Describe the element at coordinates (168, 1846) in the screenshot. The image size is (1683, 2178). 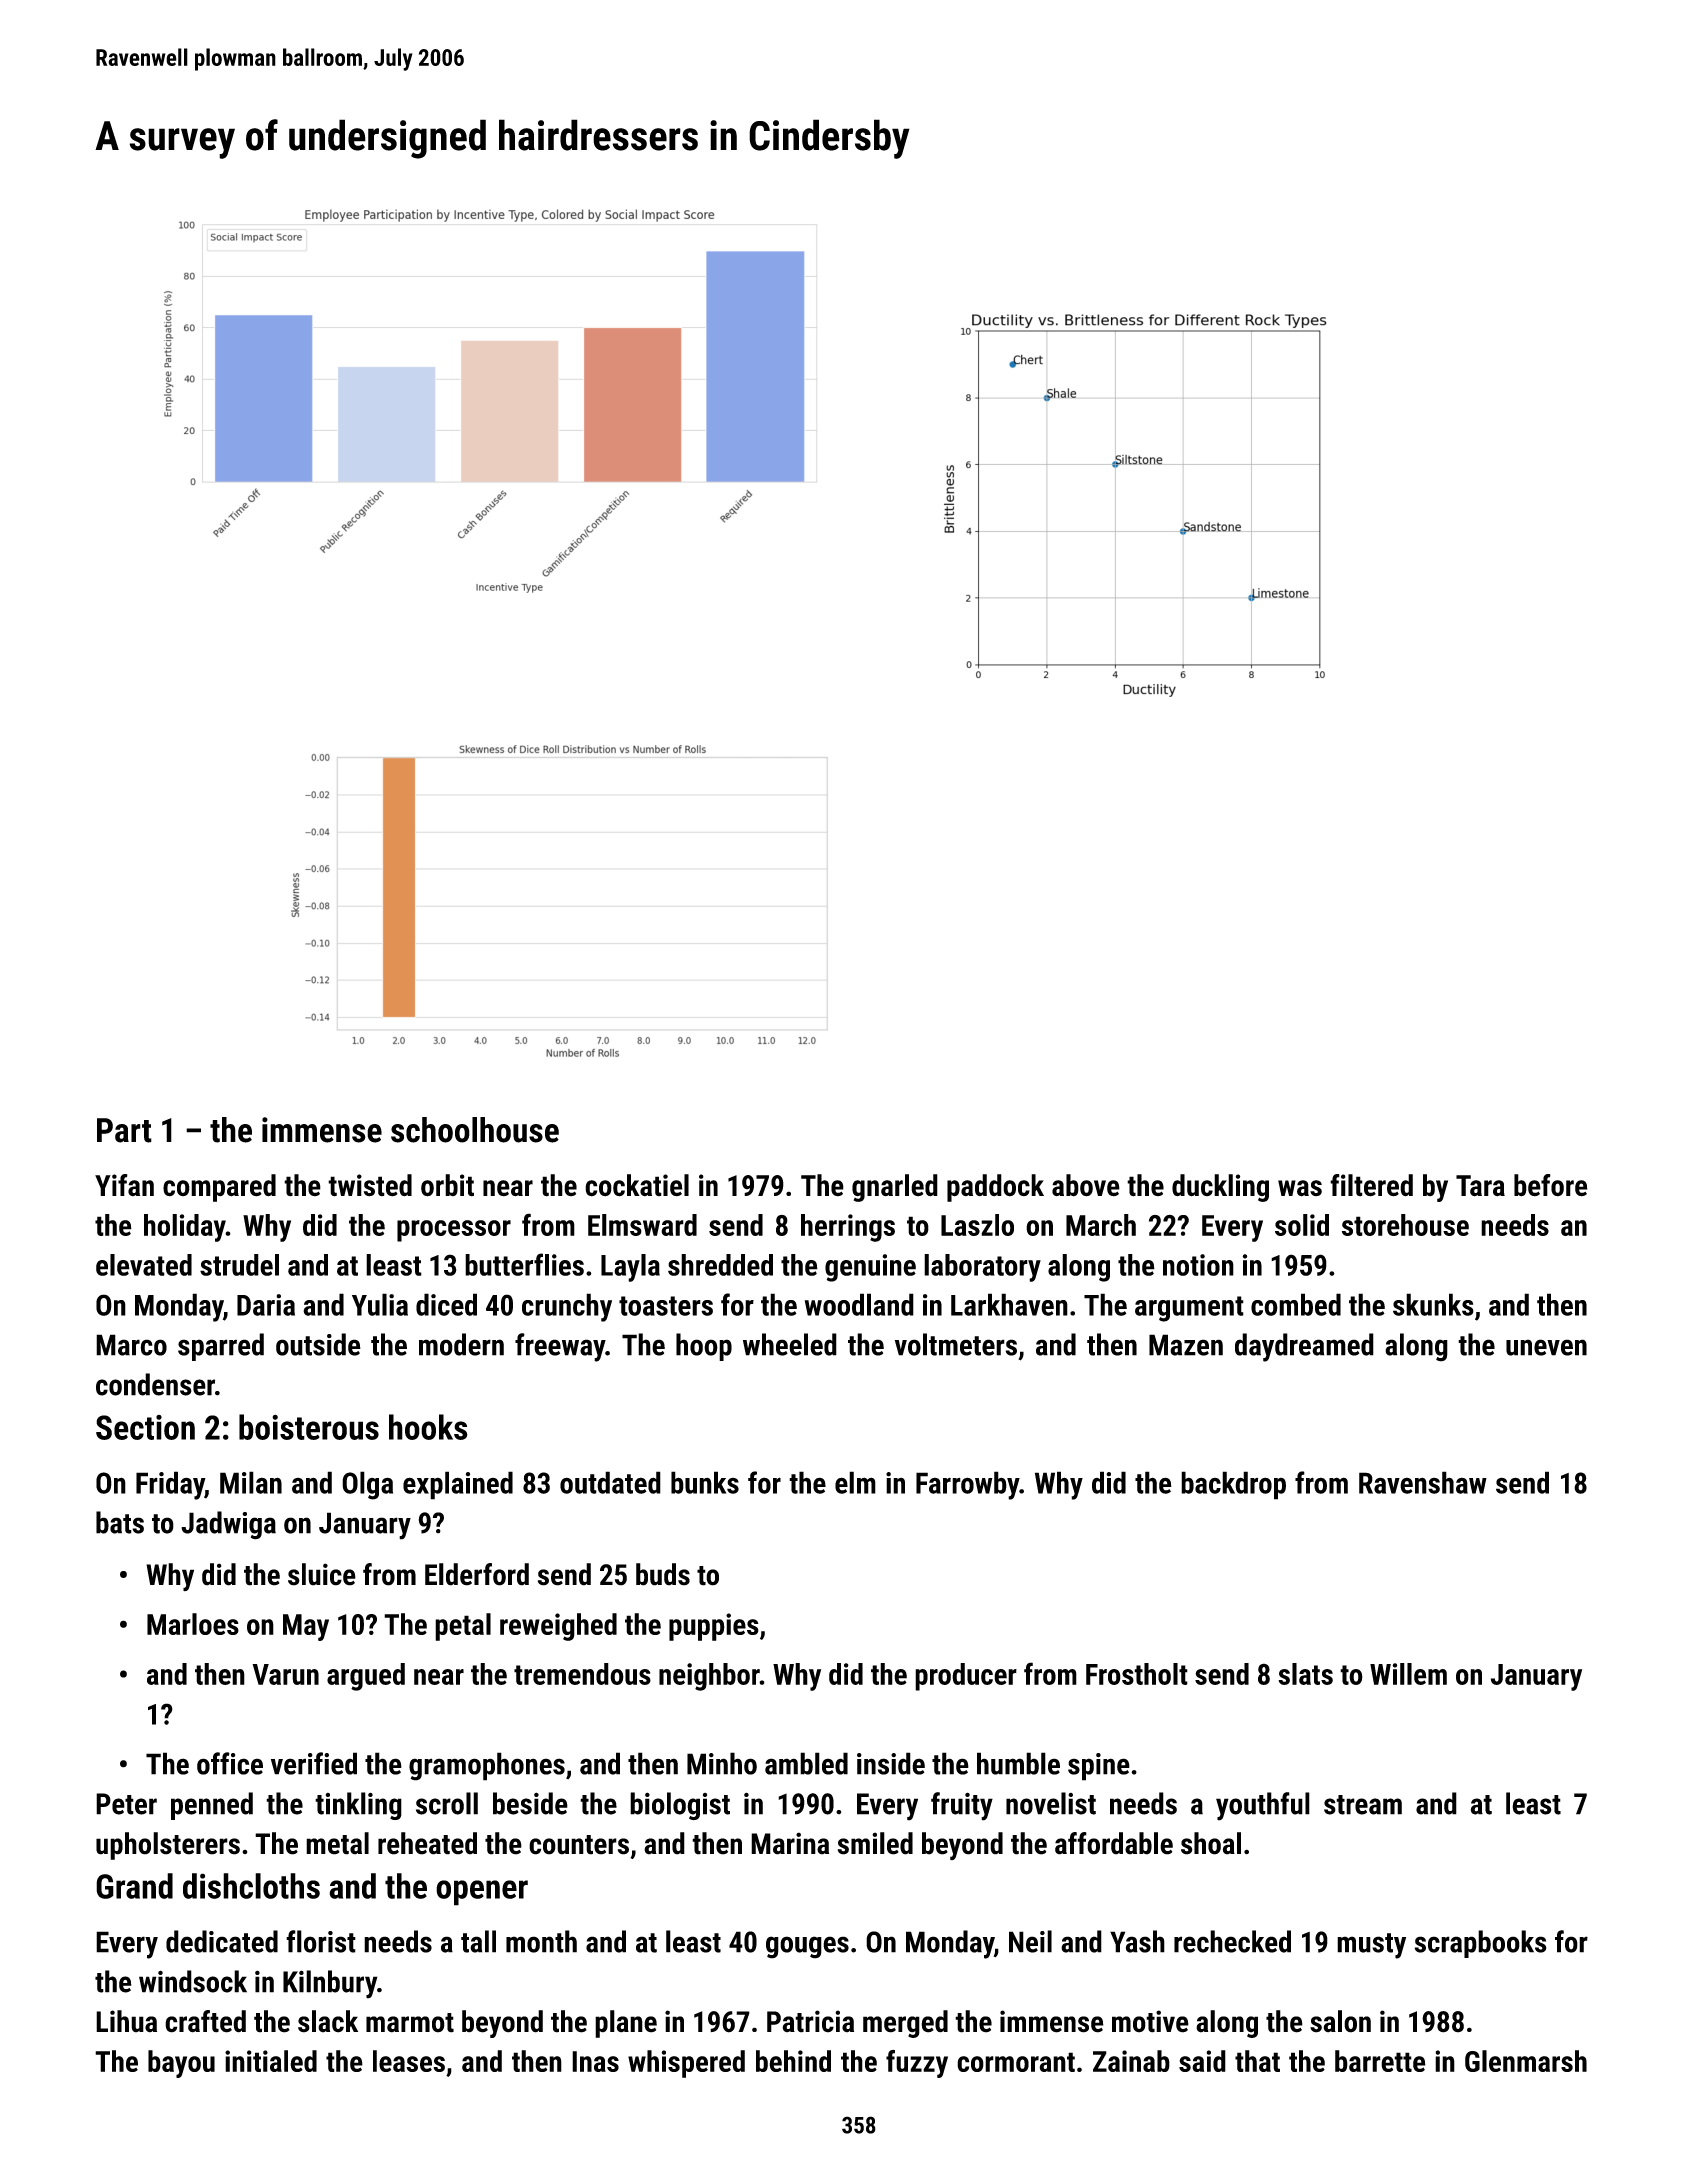
I see `upholsterers` at that location.
